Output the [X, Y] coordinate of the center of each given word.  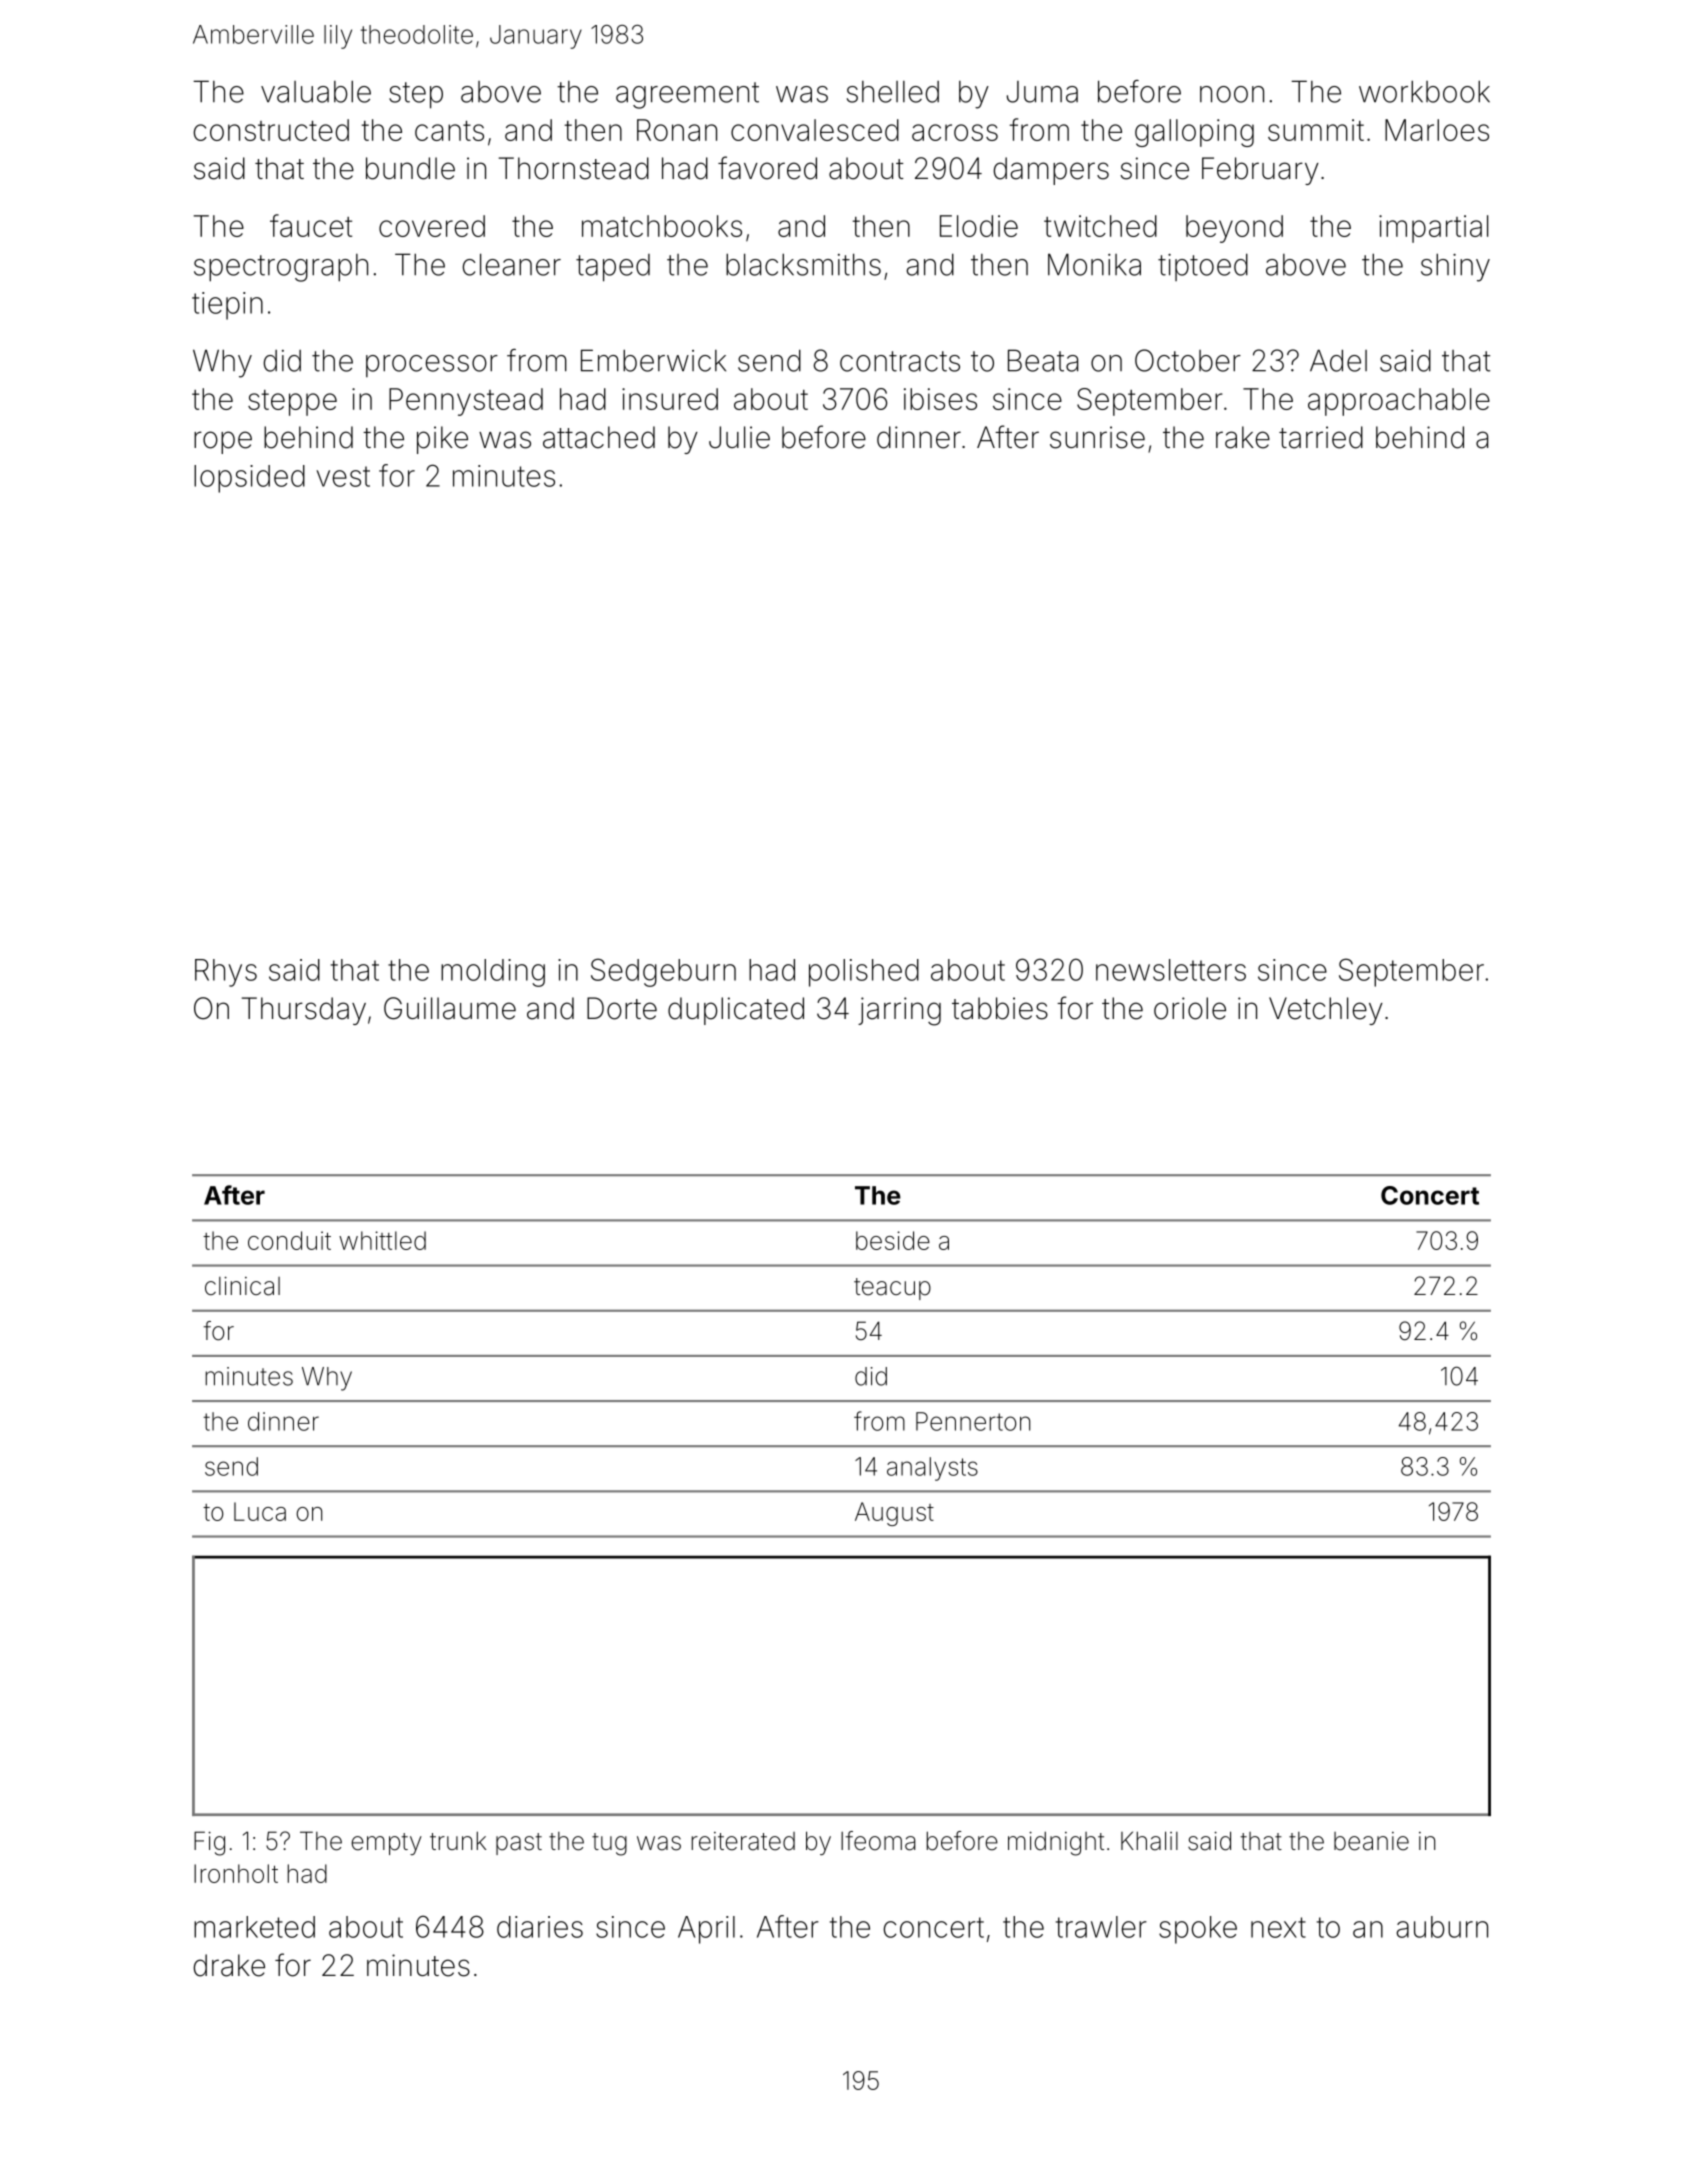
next [1278, 1927]
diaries [540, 1927]
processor [432, 366]
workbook [1424, 91]
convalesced [815, 130]
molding [493, 973]
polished [864, 973]
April [706, 1930]
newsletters [1171, 970]
